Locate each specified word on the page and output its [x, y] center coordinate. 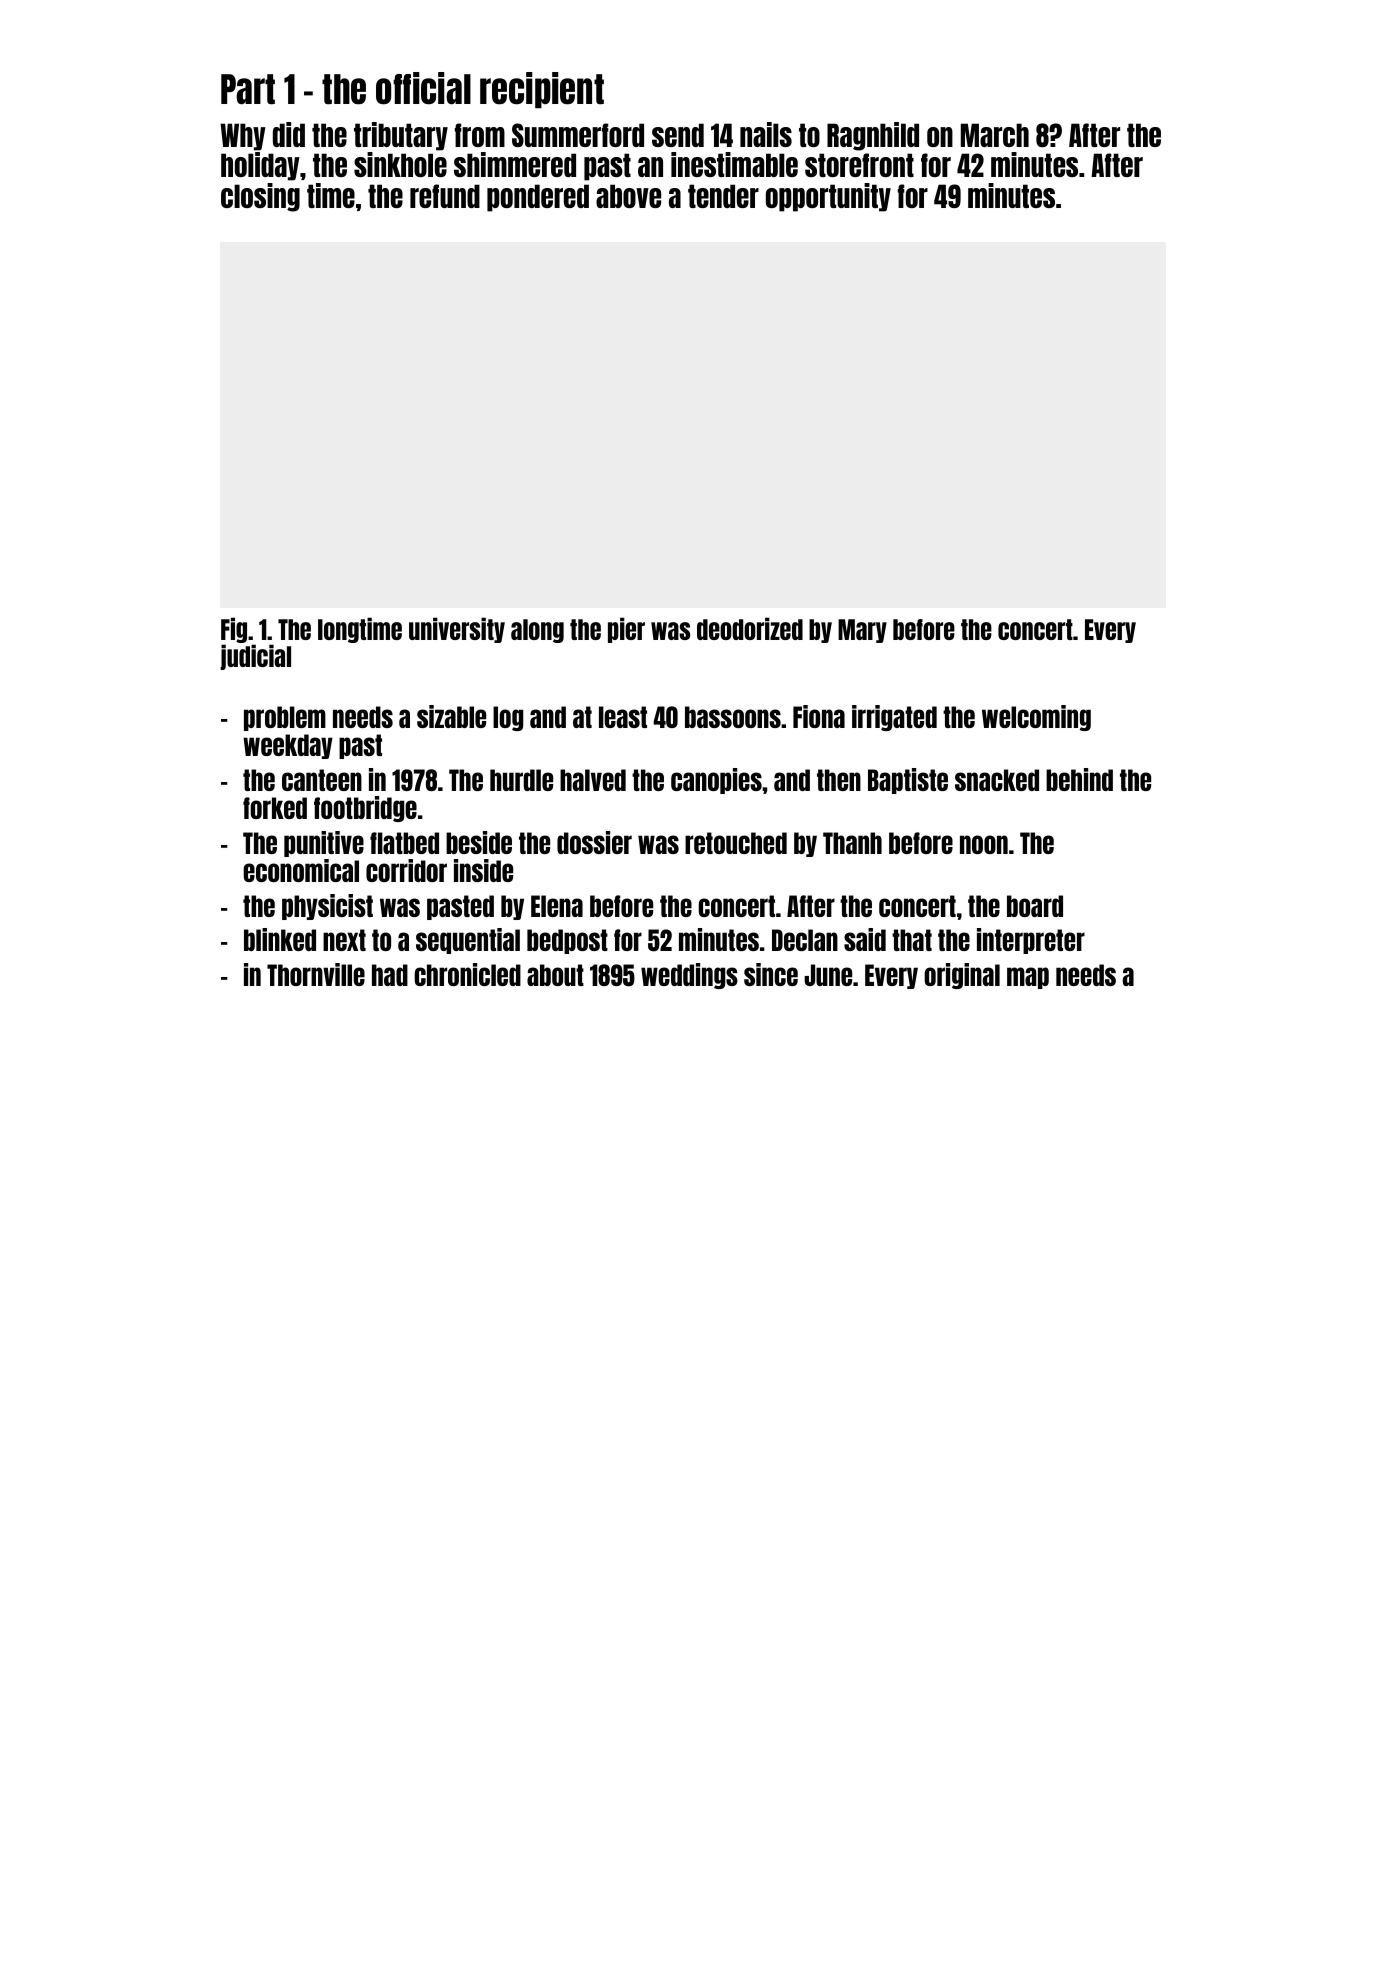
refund [445, 196]
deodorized [750, 628]
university [457, 630]
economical [301, 870]
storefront [859, 165]
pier [626, 630]
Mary [862, 631]
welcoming [1036, 718]
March [995, 135]
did [289, 134]
